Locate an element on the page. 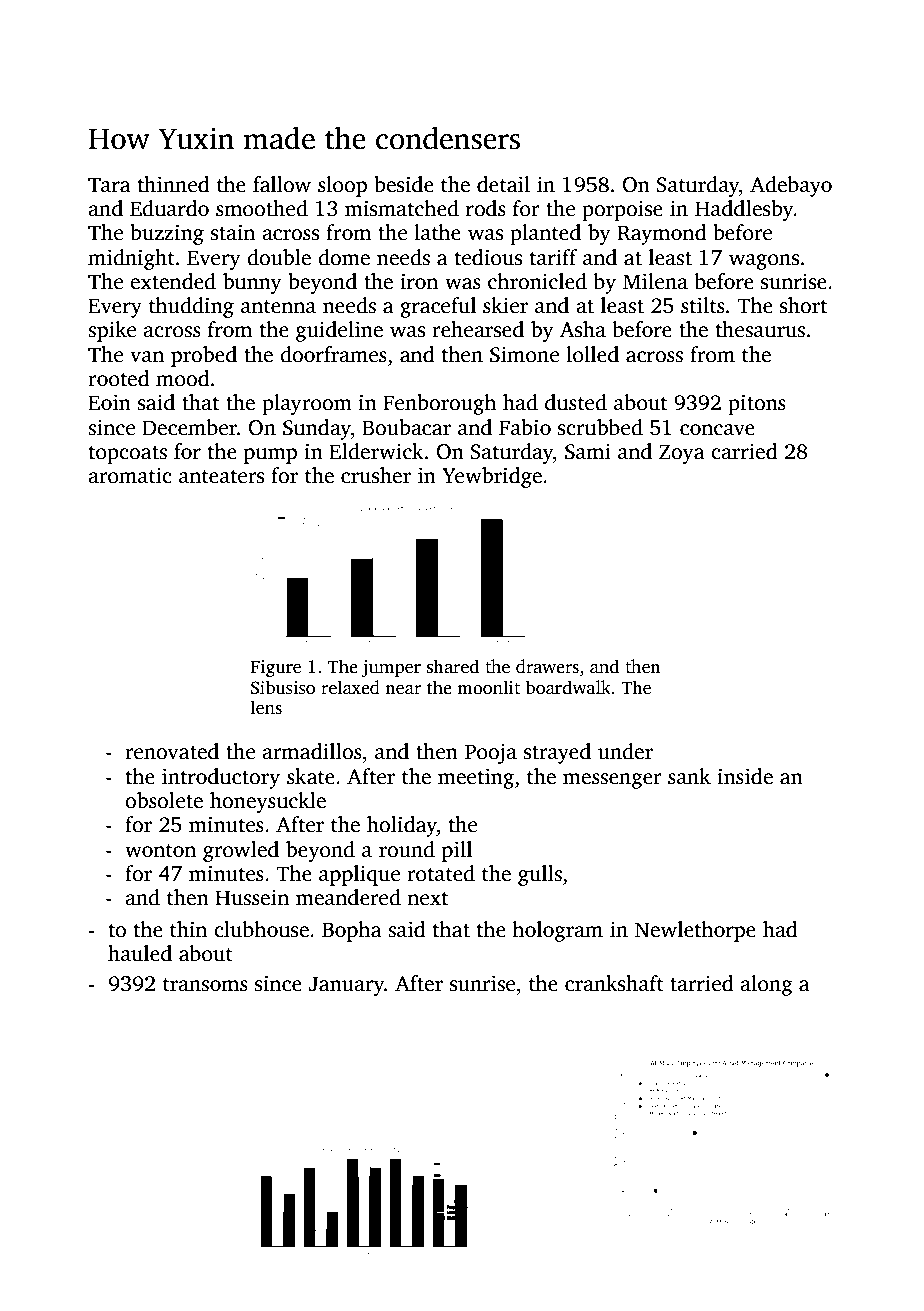 The height and width of the document is (1311, 924). crankshaft is located at coordinates (614, 983).
